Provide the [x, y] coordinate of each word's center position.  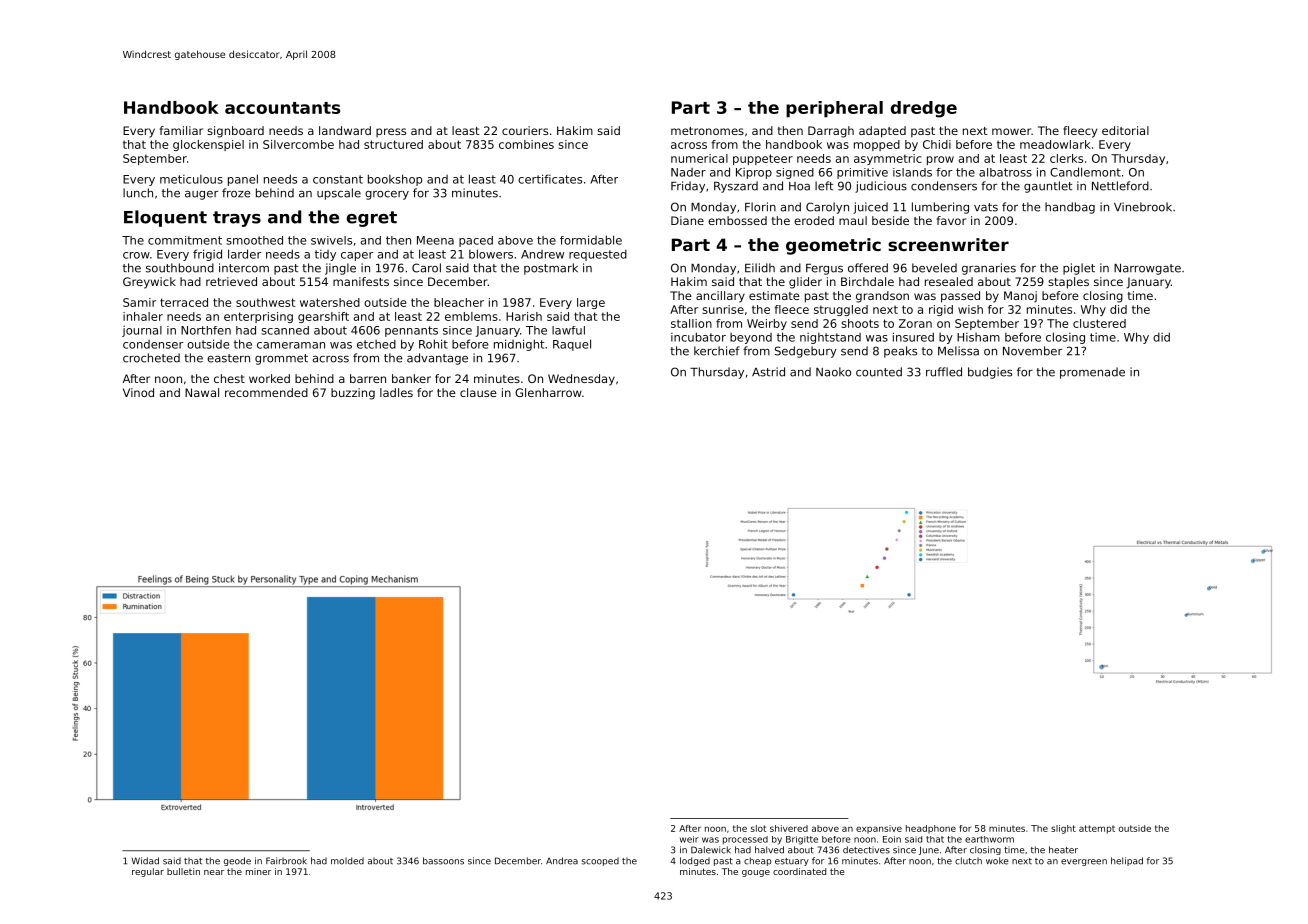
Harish [524, 316]
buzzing [353, 394]
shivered [789, 828]
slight [1063, 829]
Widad [145, 861]
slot [758, 828]
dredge [924, 109]
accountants [282, 108]
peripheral [834, 109]
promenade [1092, 373]
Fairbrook [286, 861]
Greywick [149, 283]
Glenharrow [548, 392]
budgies [990, 373]
